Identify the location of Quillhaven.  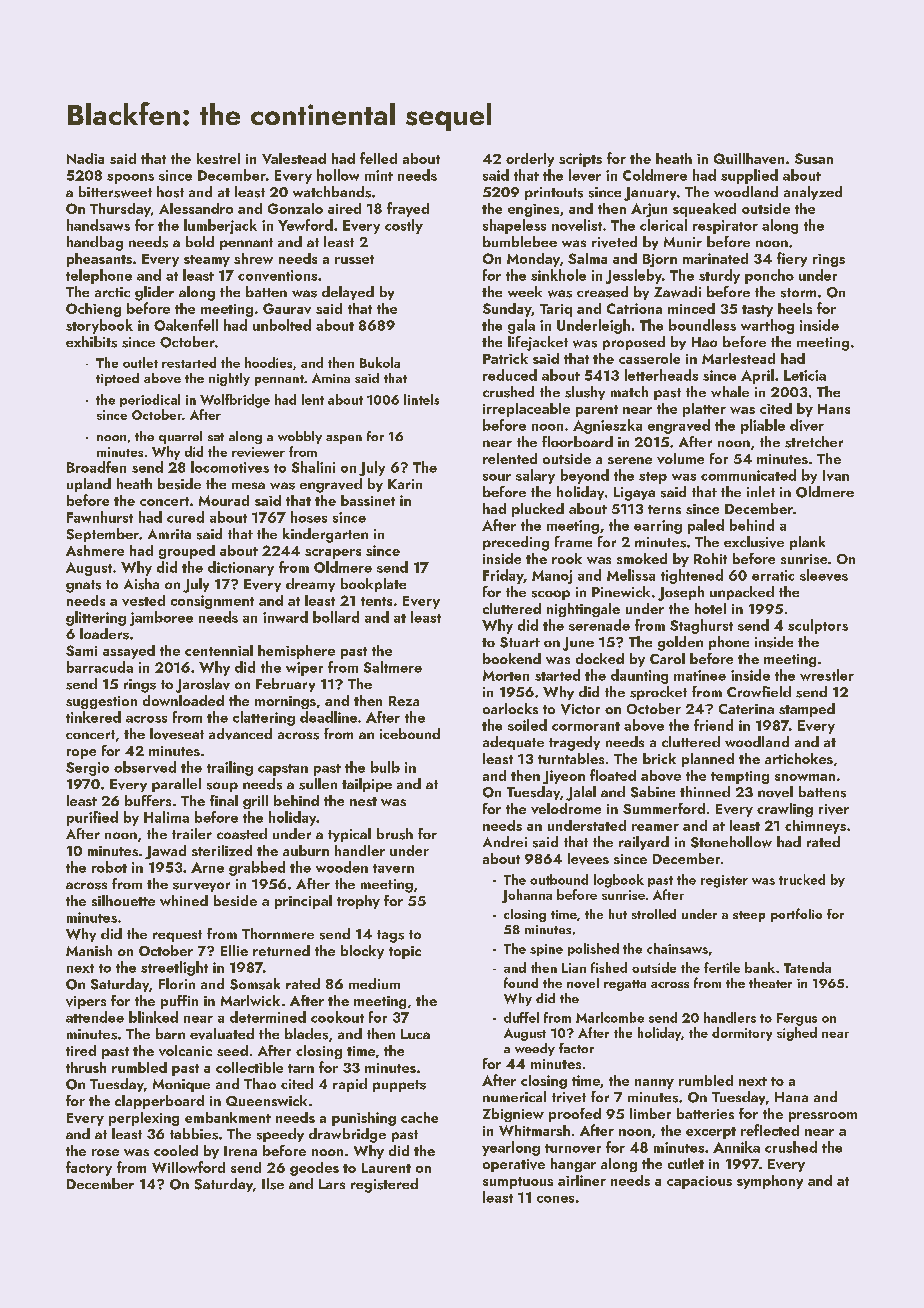
(749, 158).
